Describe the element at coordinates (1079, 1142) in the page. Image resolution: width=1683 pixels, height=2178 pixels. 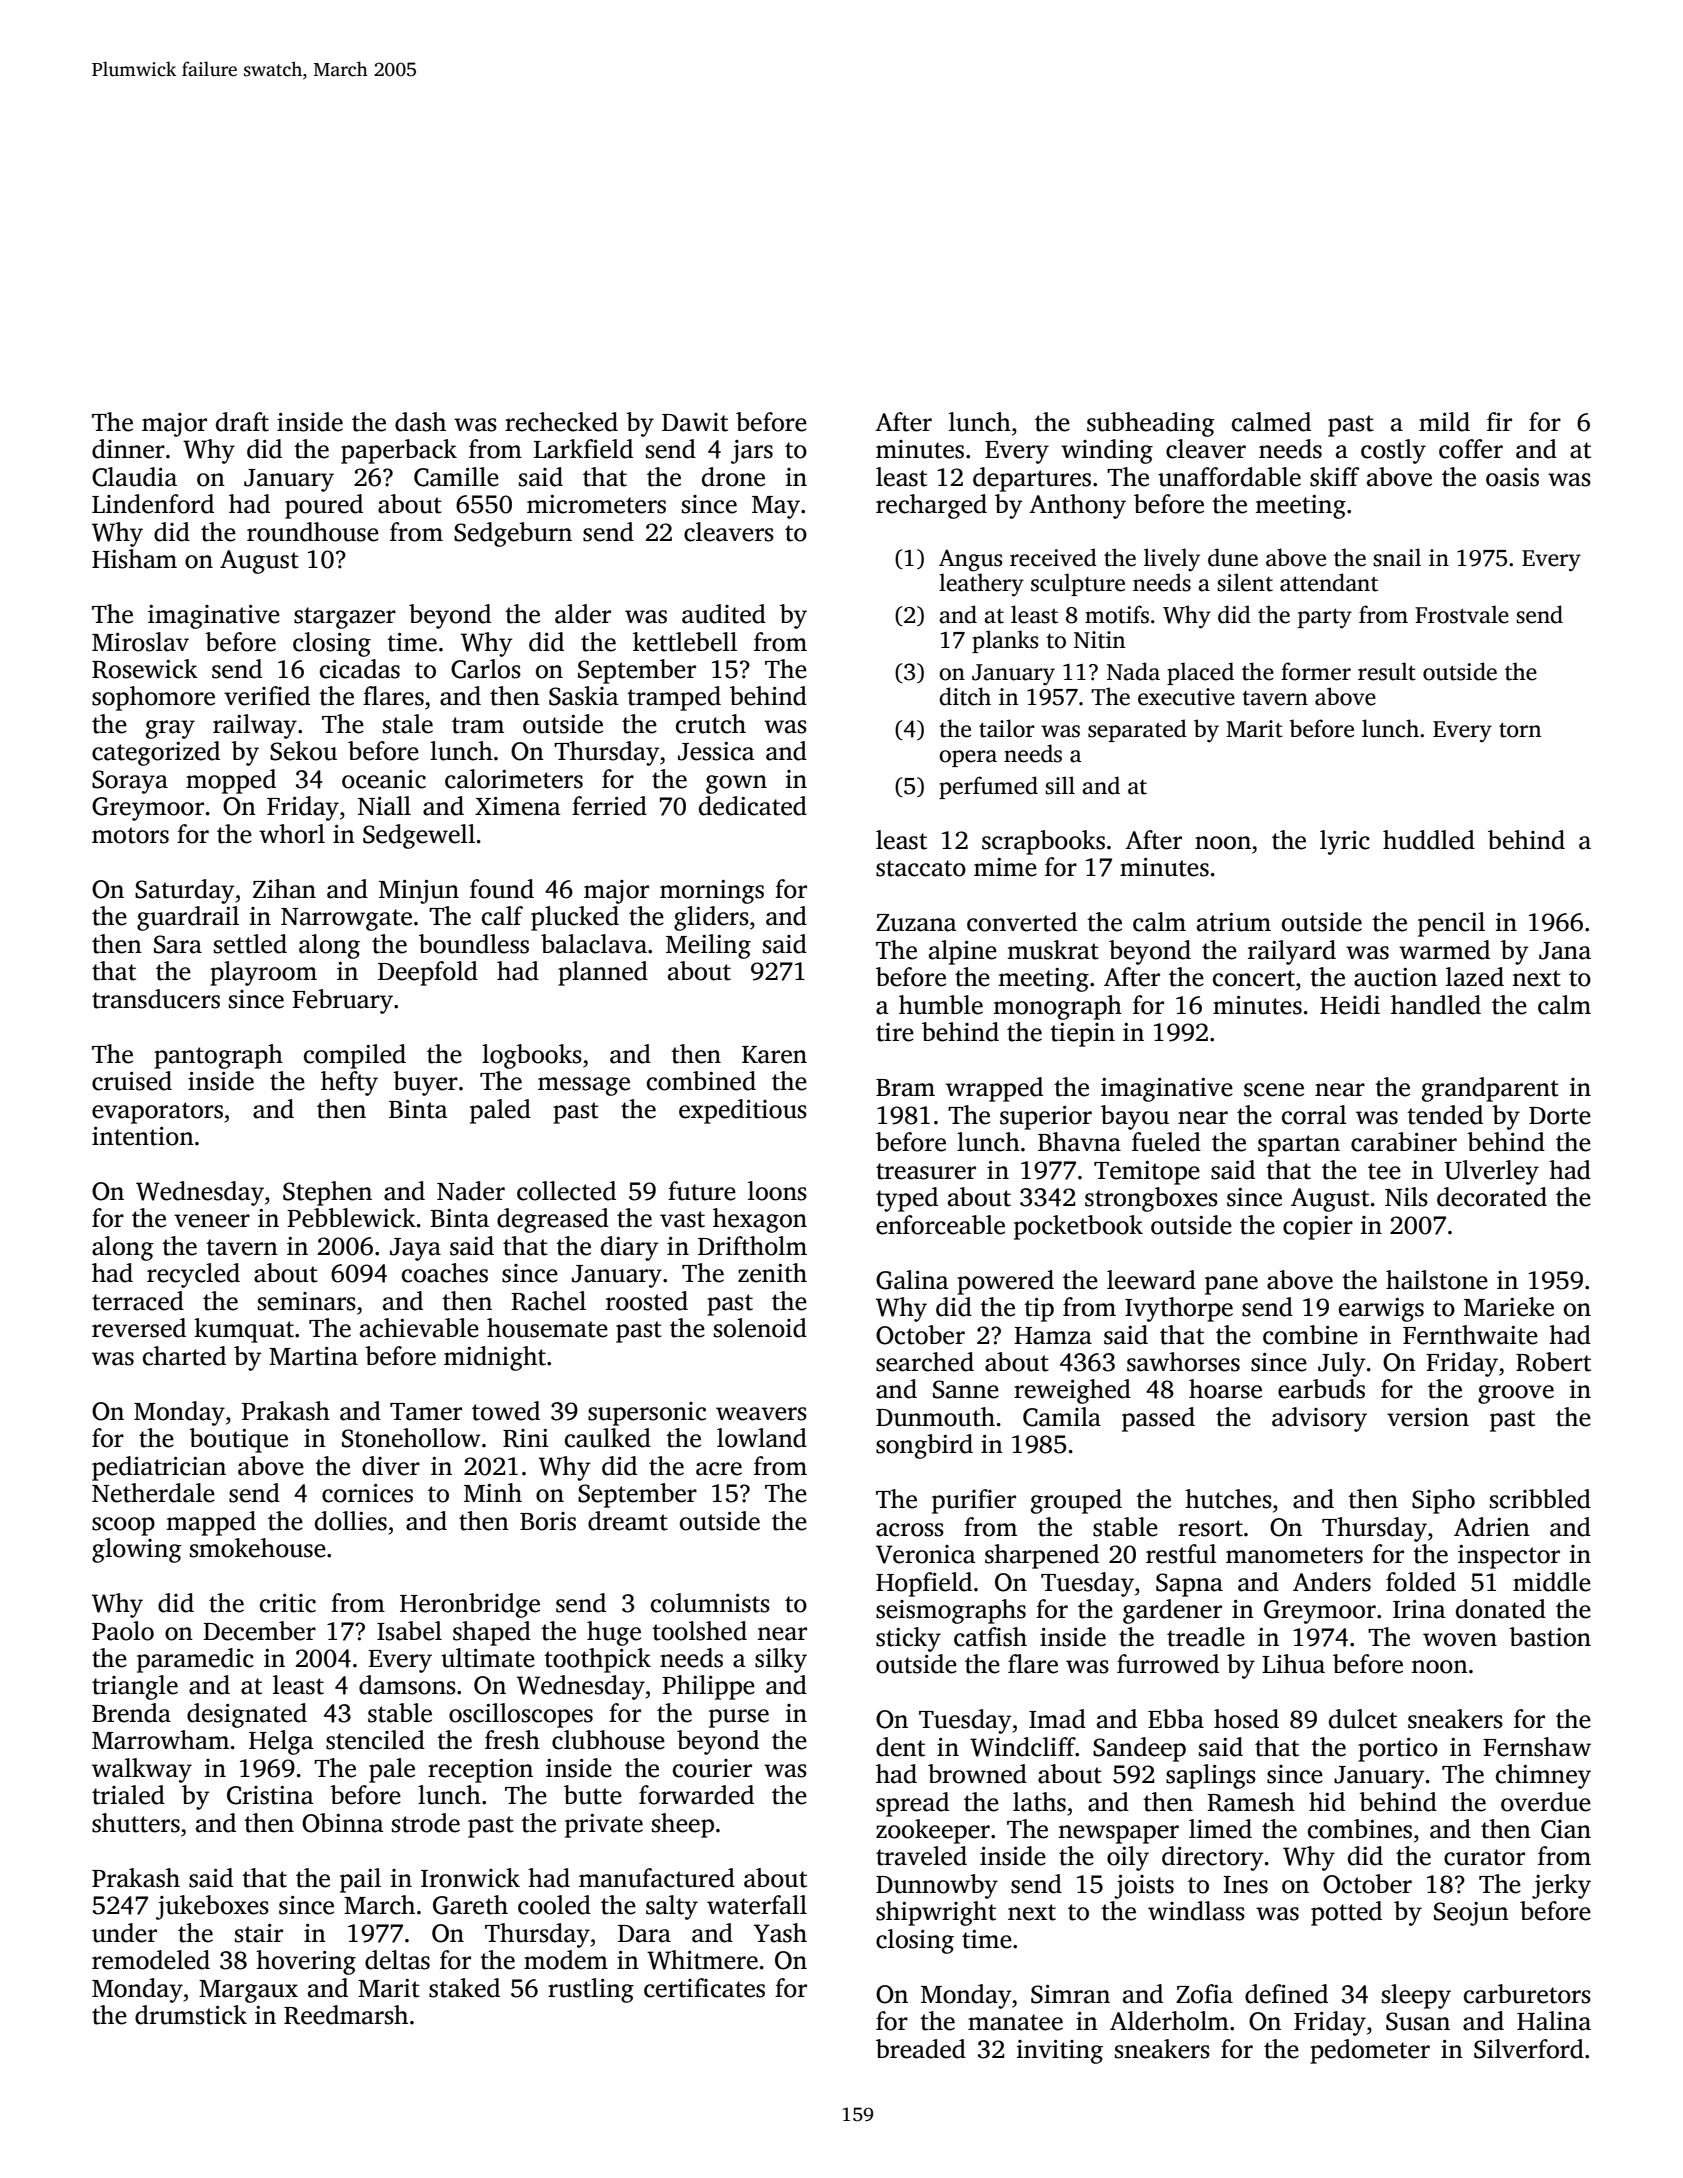
I see `Bhavna` at that location.
